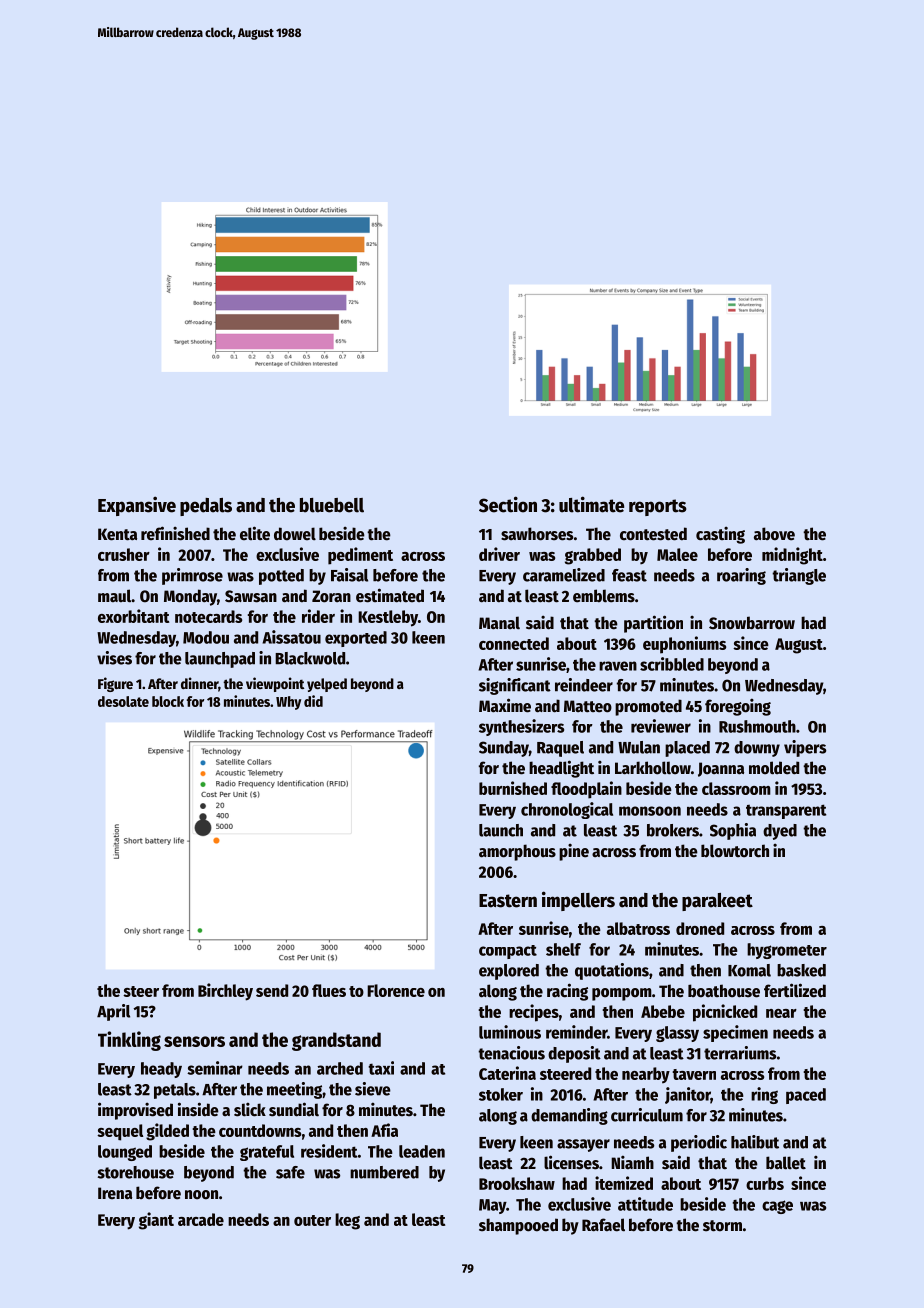 Image resolution: width=924 pixels, height=1308 pixels. Describe the element at coordinates (777, 1207) in the document. I see `cage` at that location.
